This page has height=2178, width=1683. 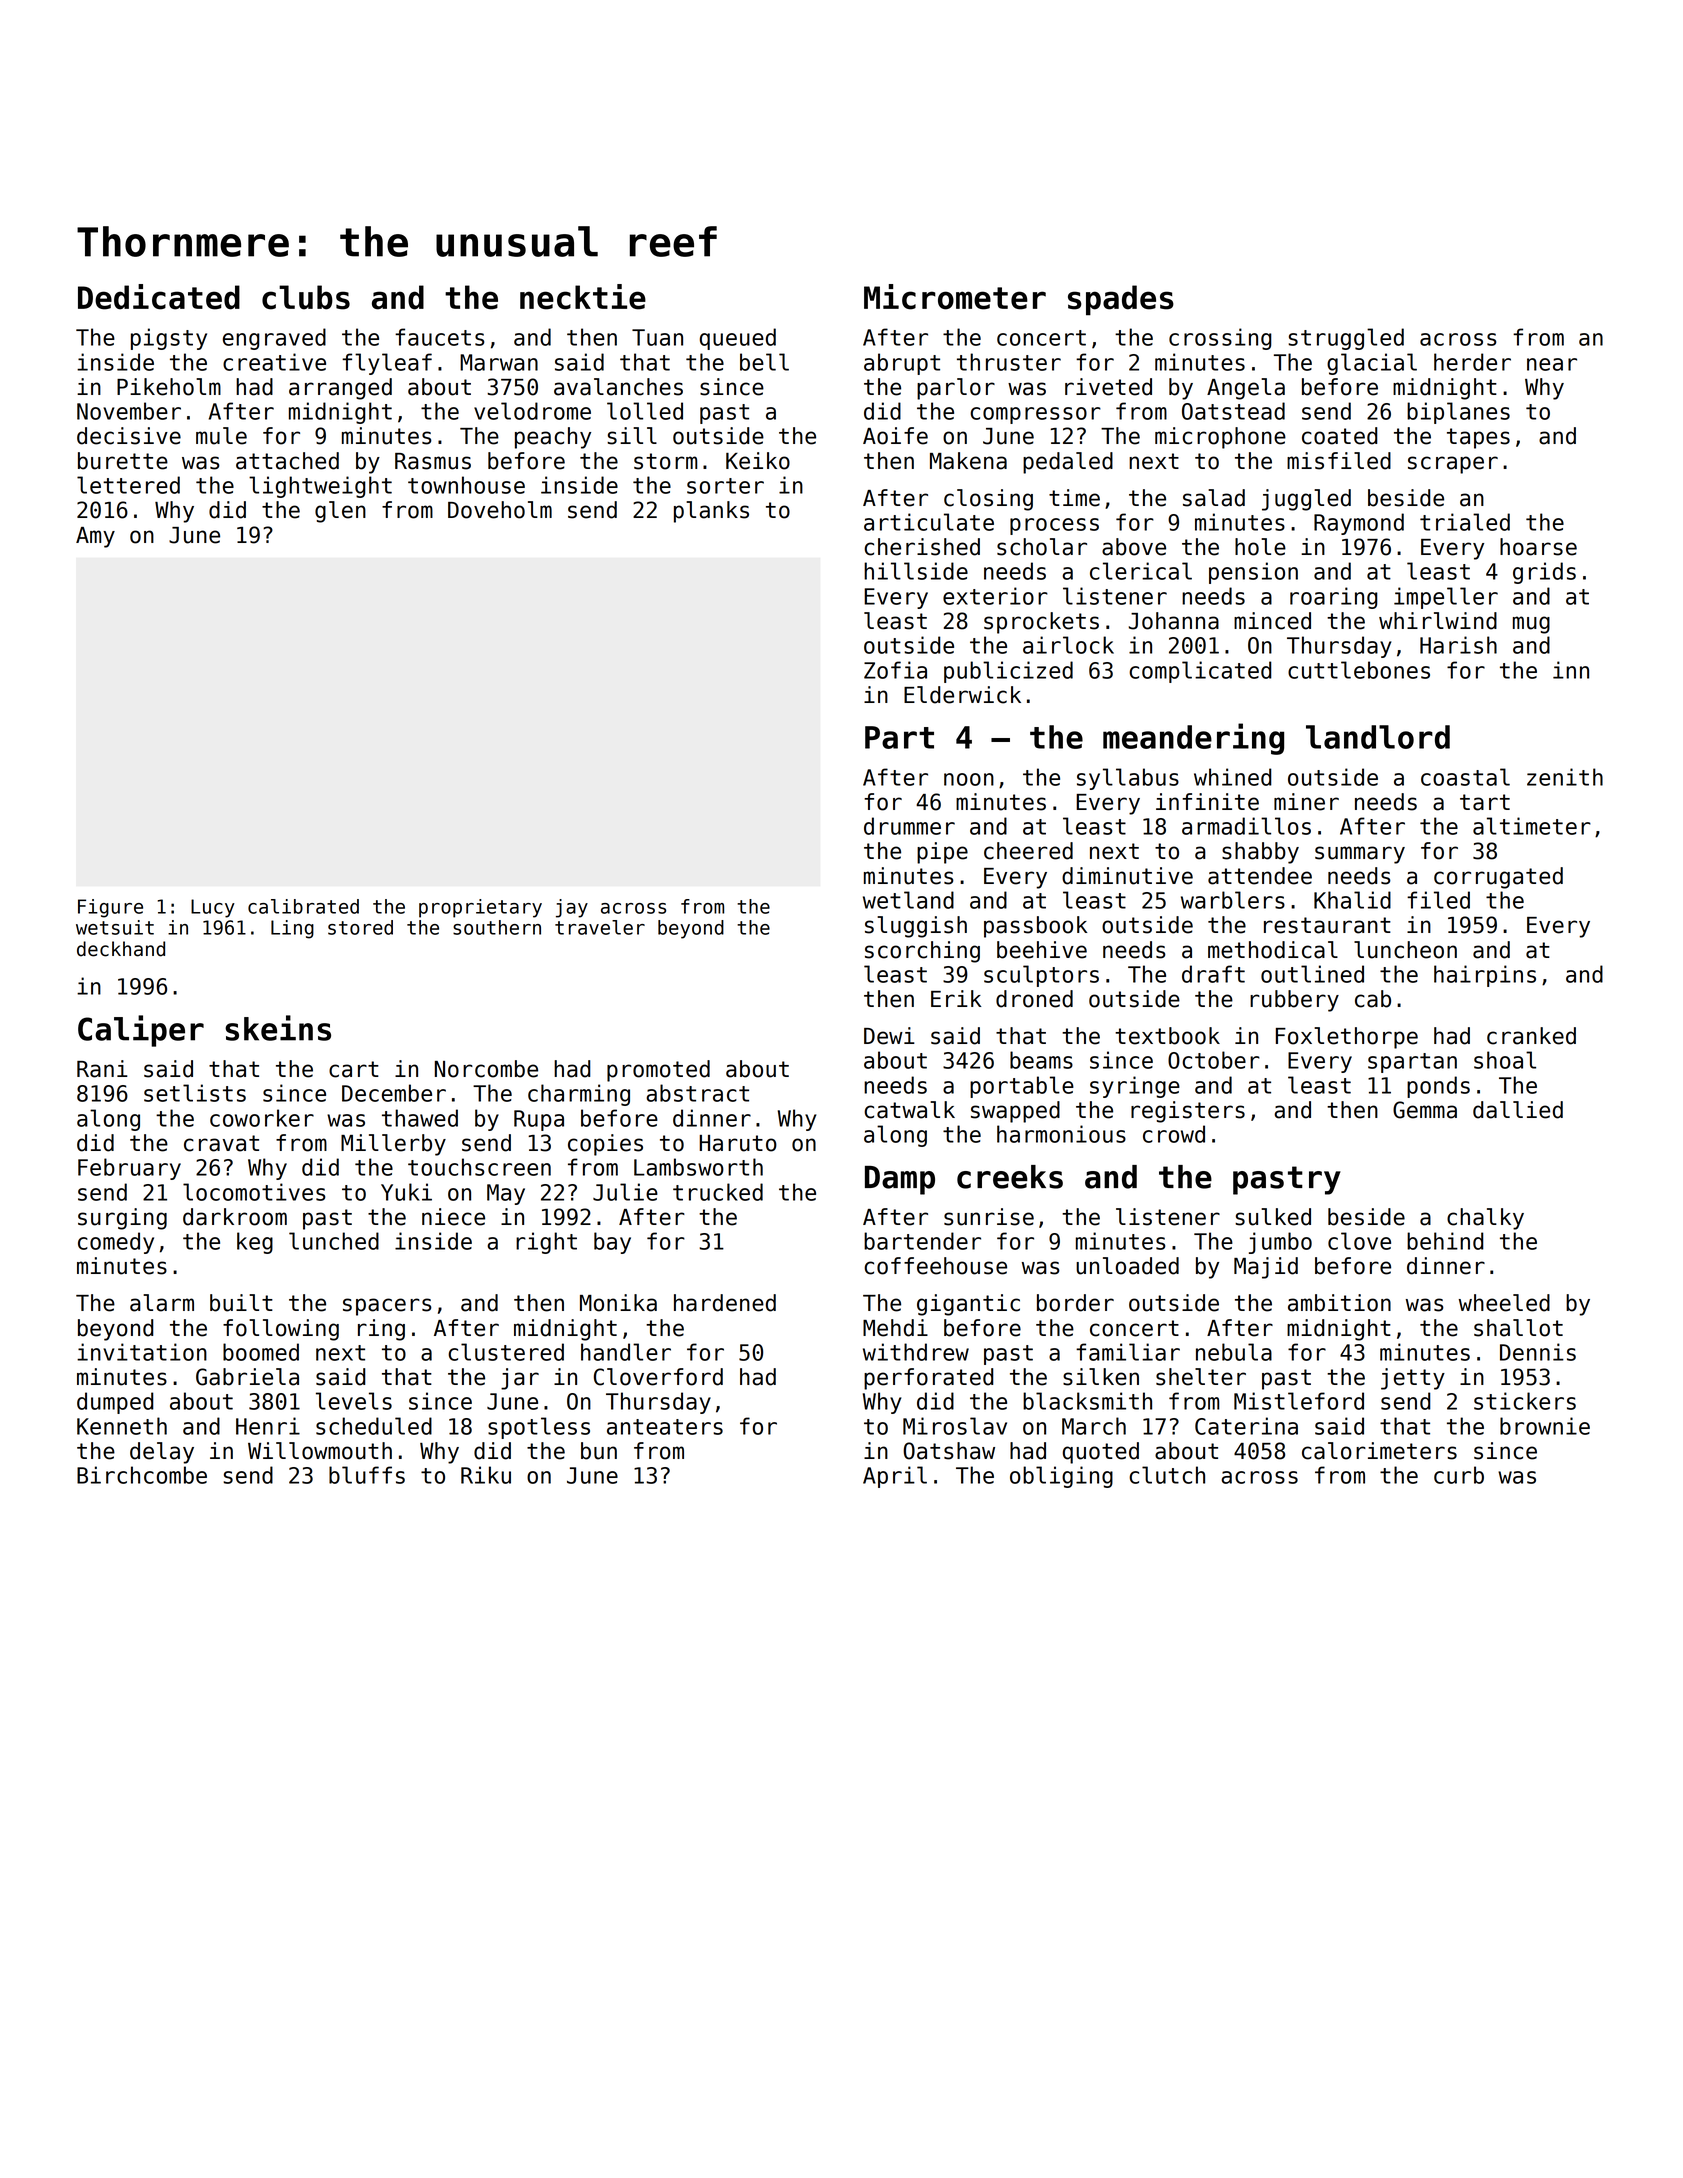 What do you see at coordinates (618, 387) in the page?
I see `avalanches` at bounding box center [618, 387].
